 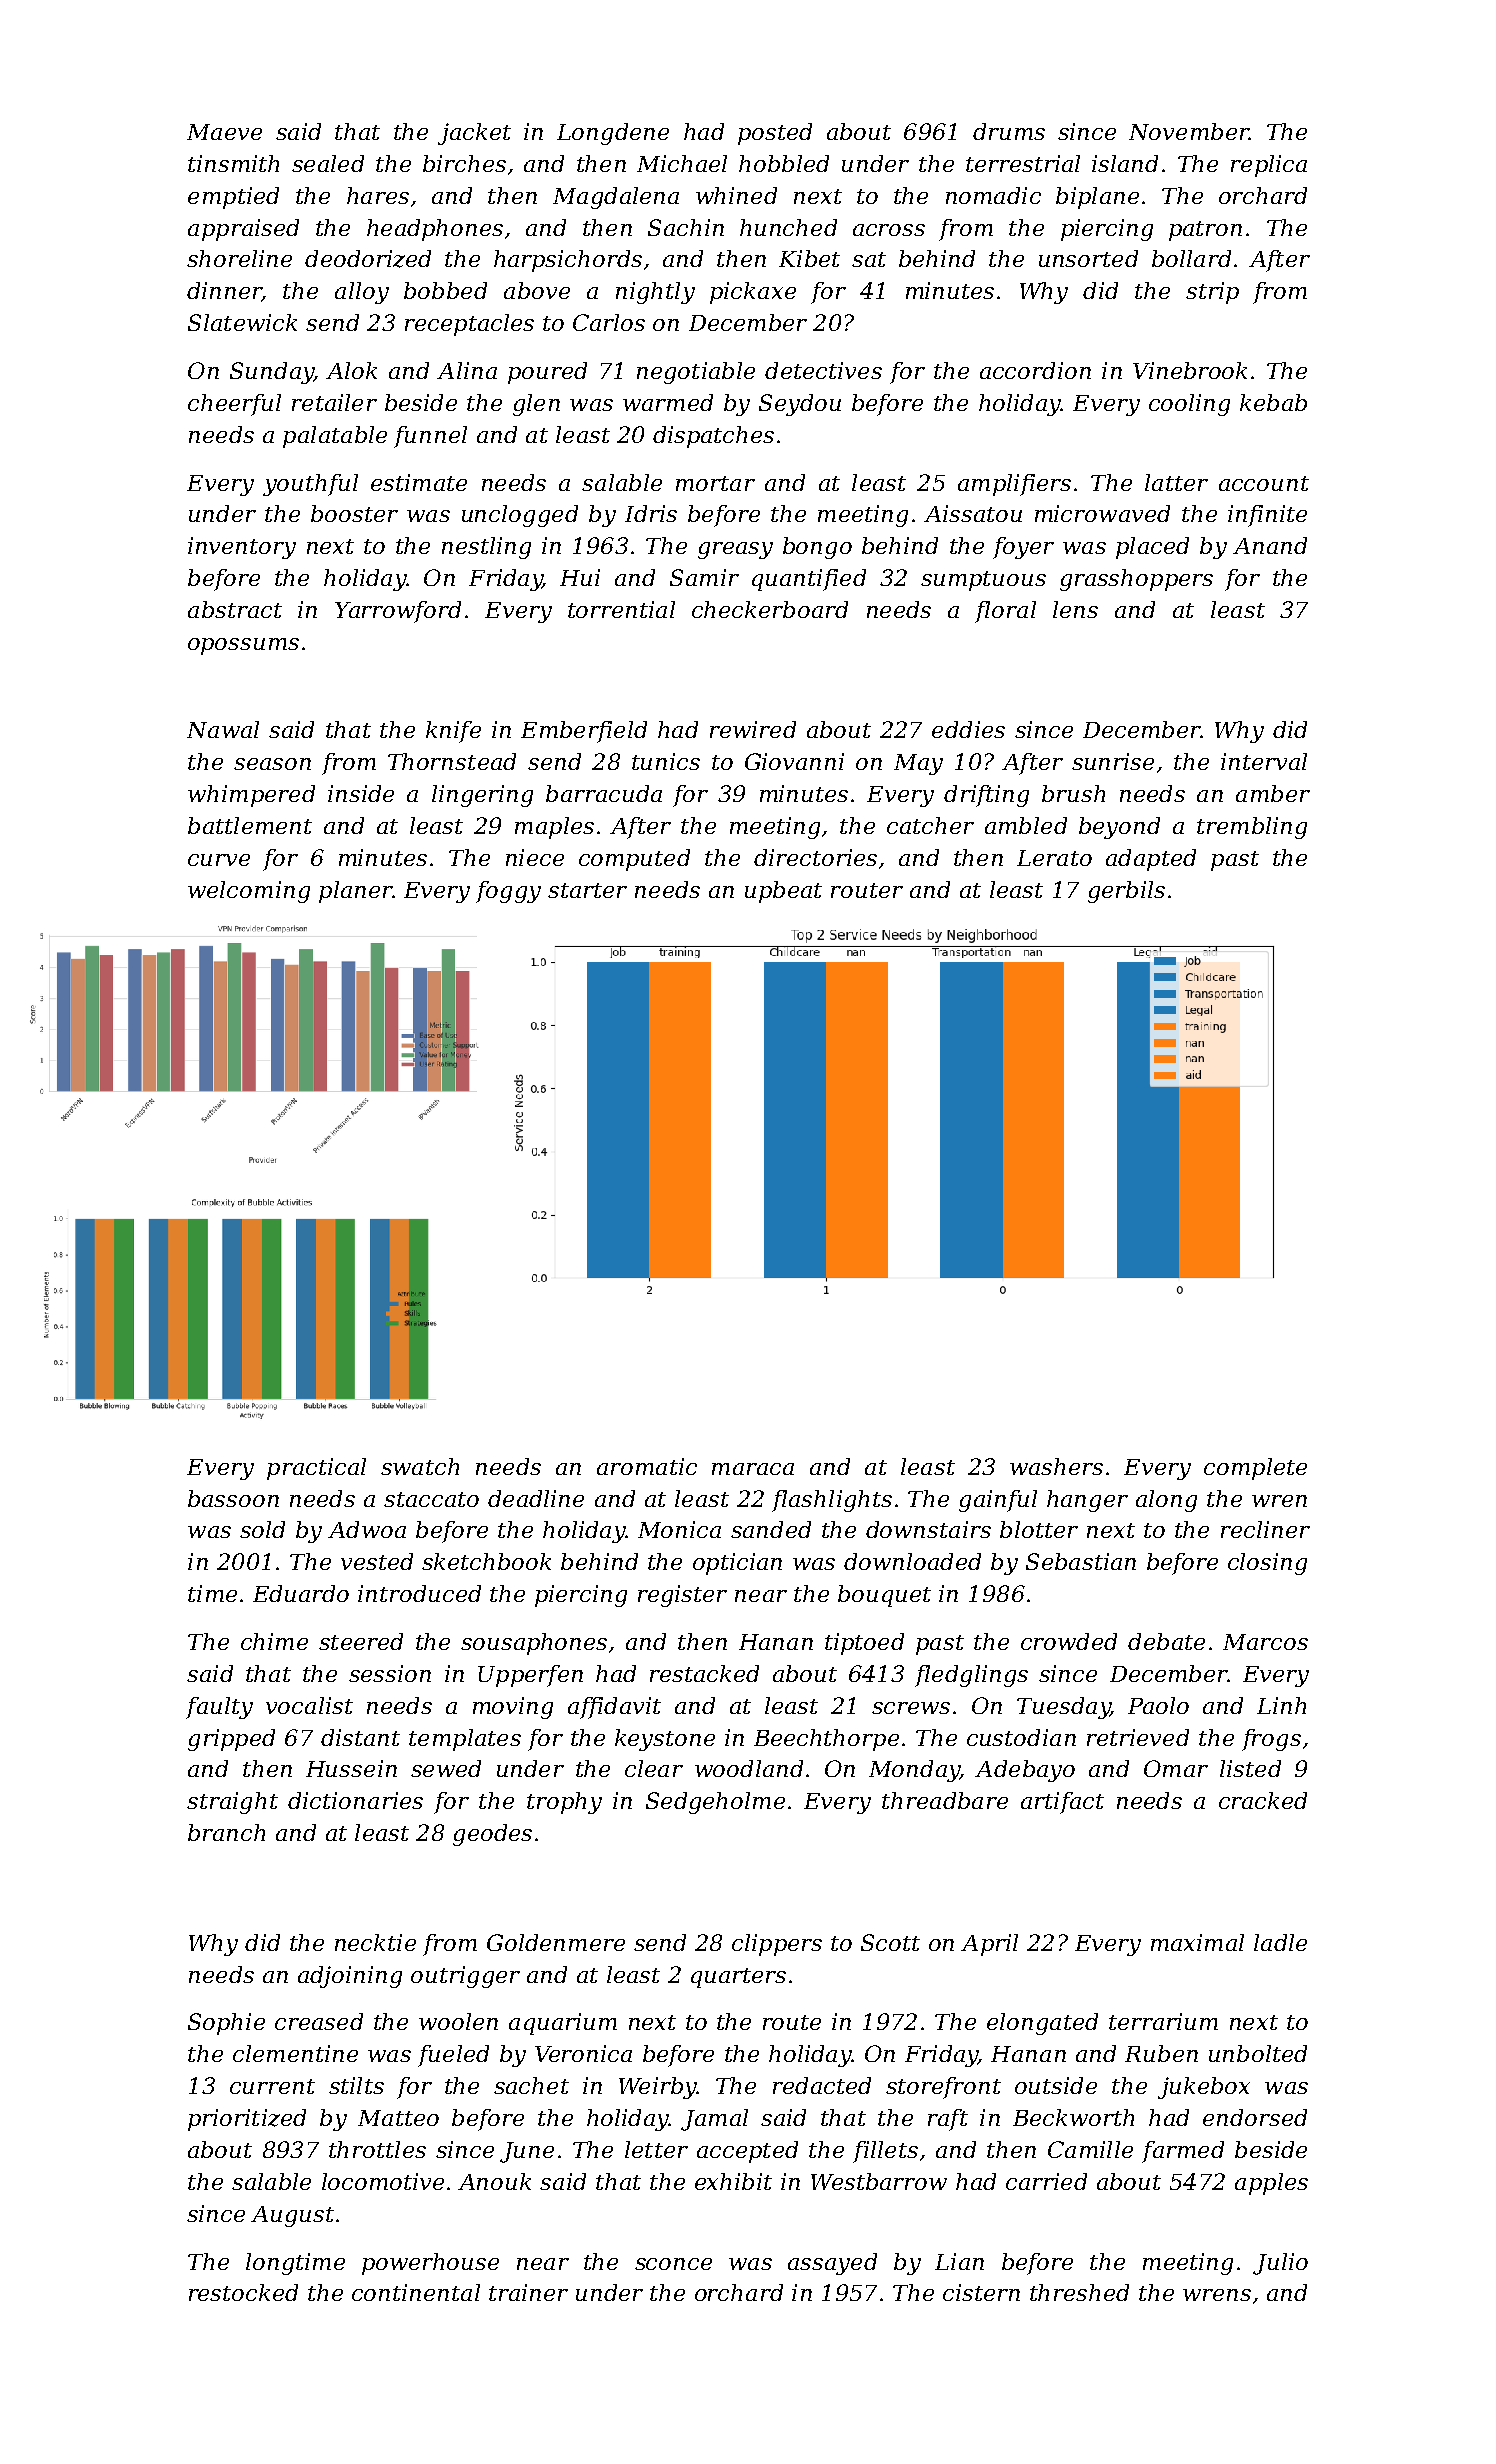 What do you see at coordinates (679, 1529) in the screenshot?
I see `Monica` at bounding box center [679, 1529].
